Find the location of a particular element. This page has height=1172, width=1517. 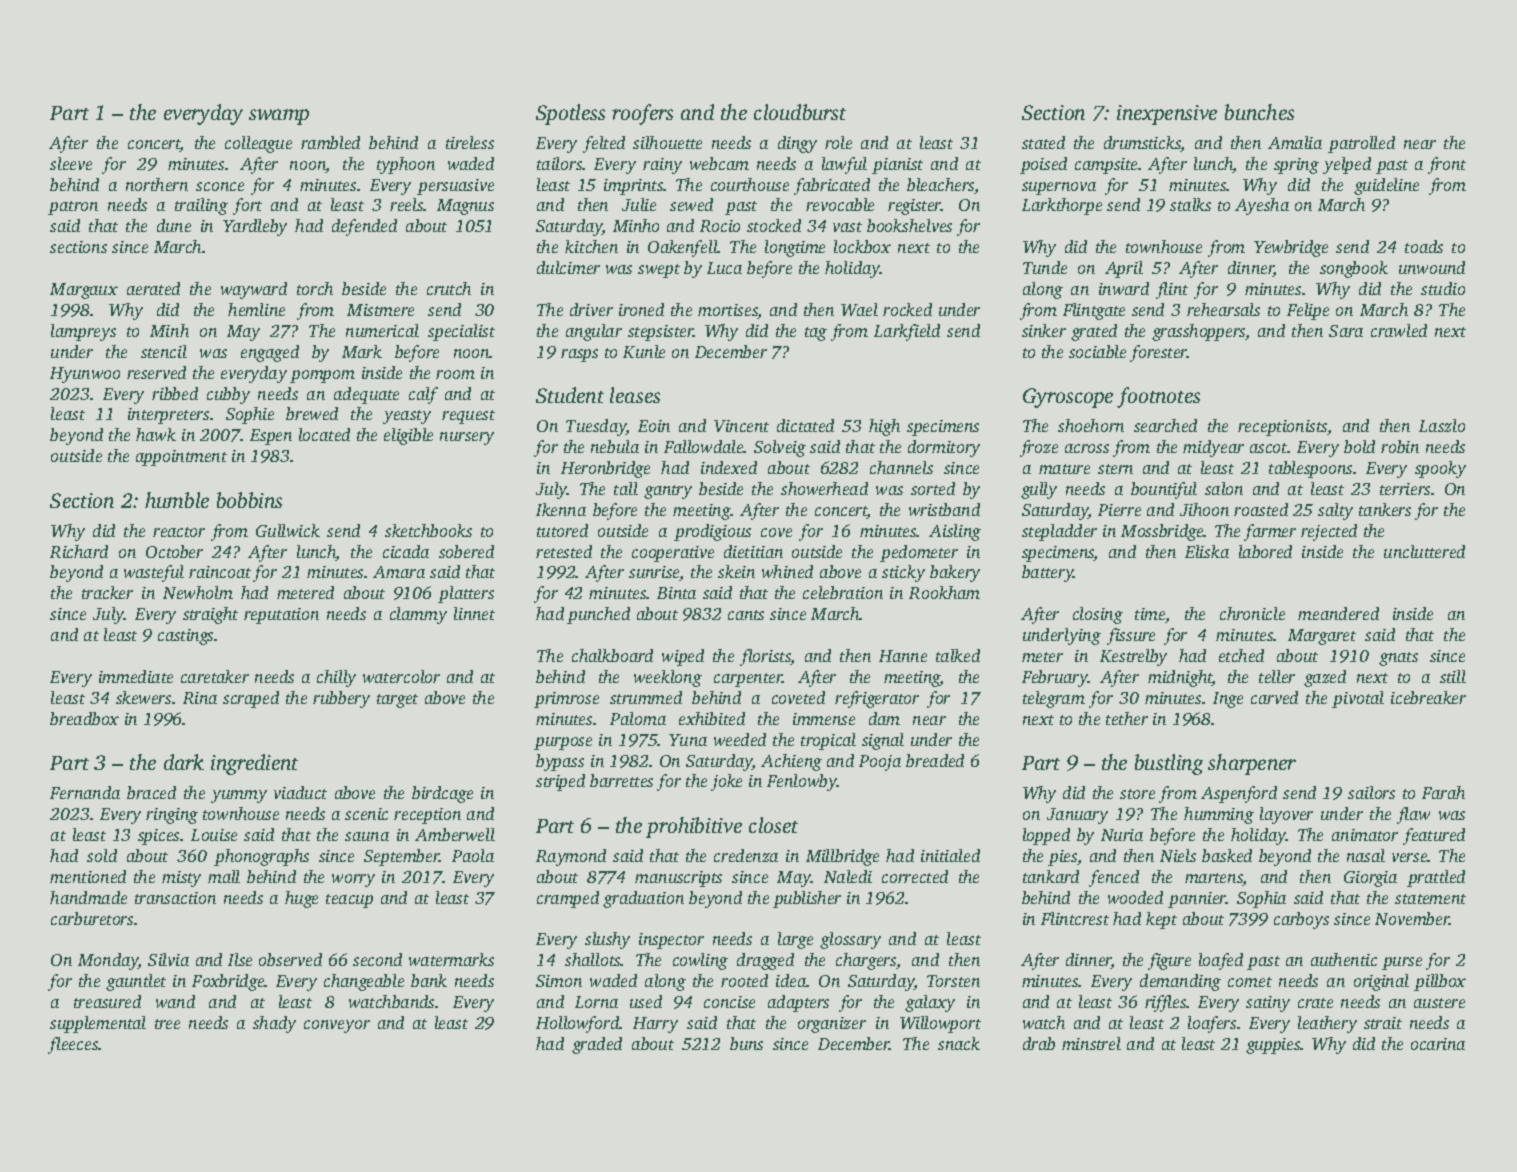

stalks is located at coordinates (1190, 204).
